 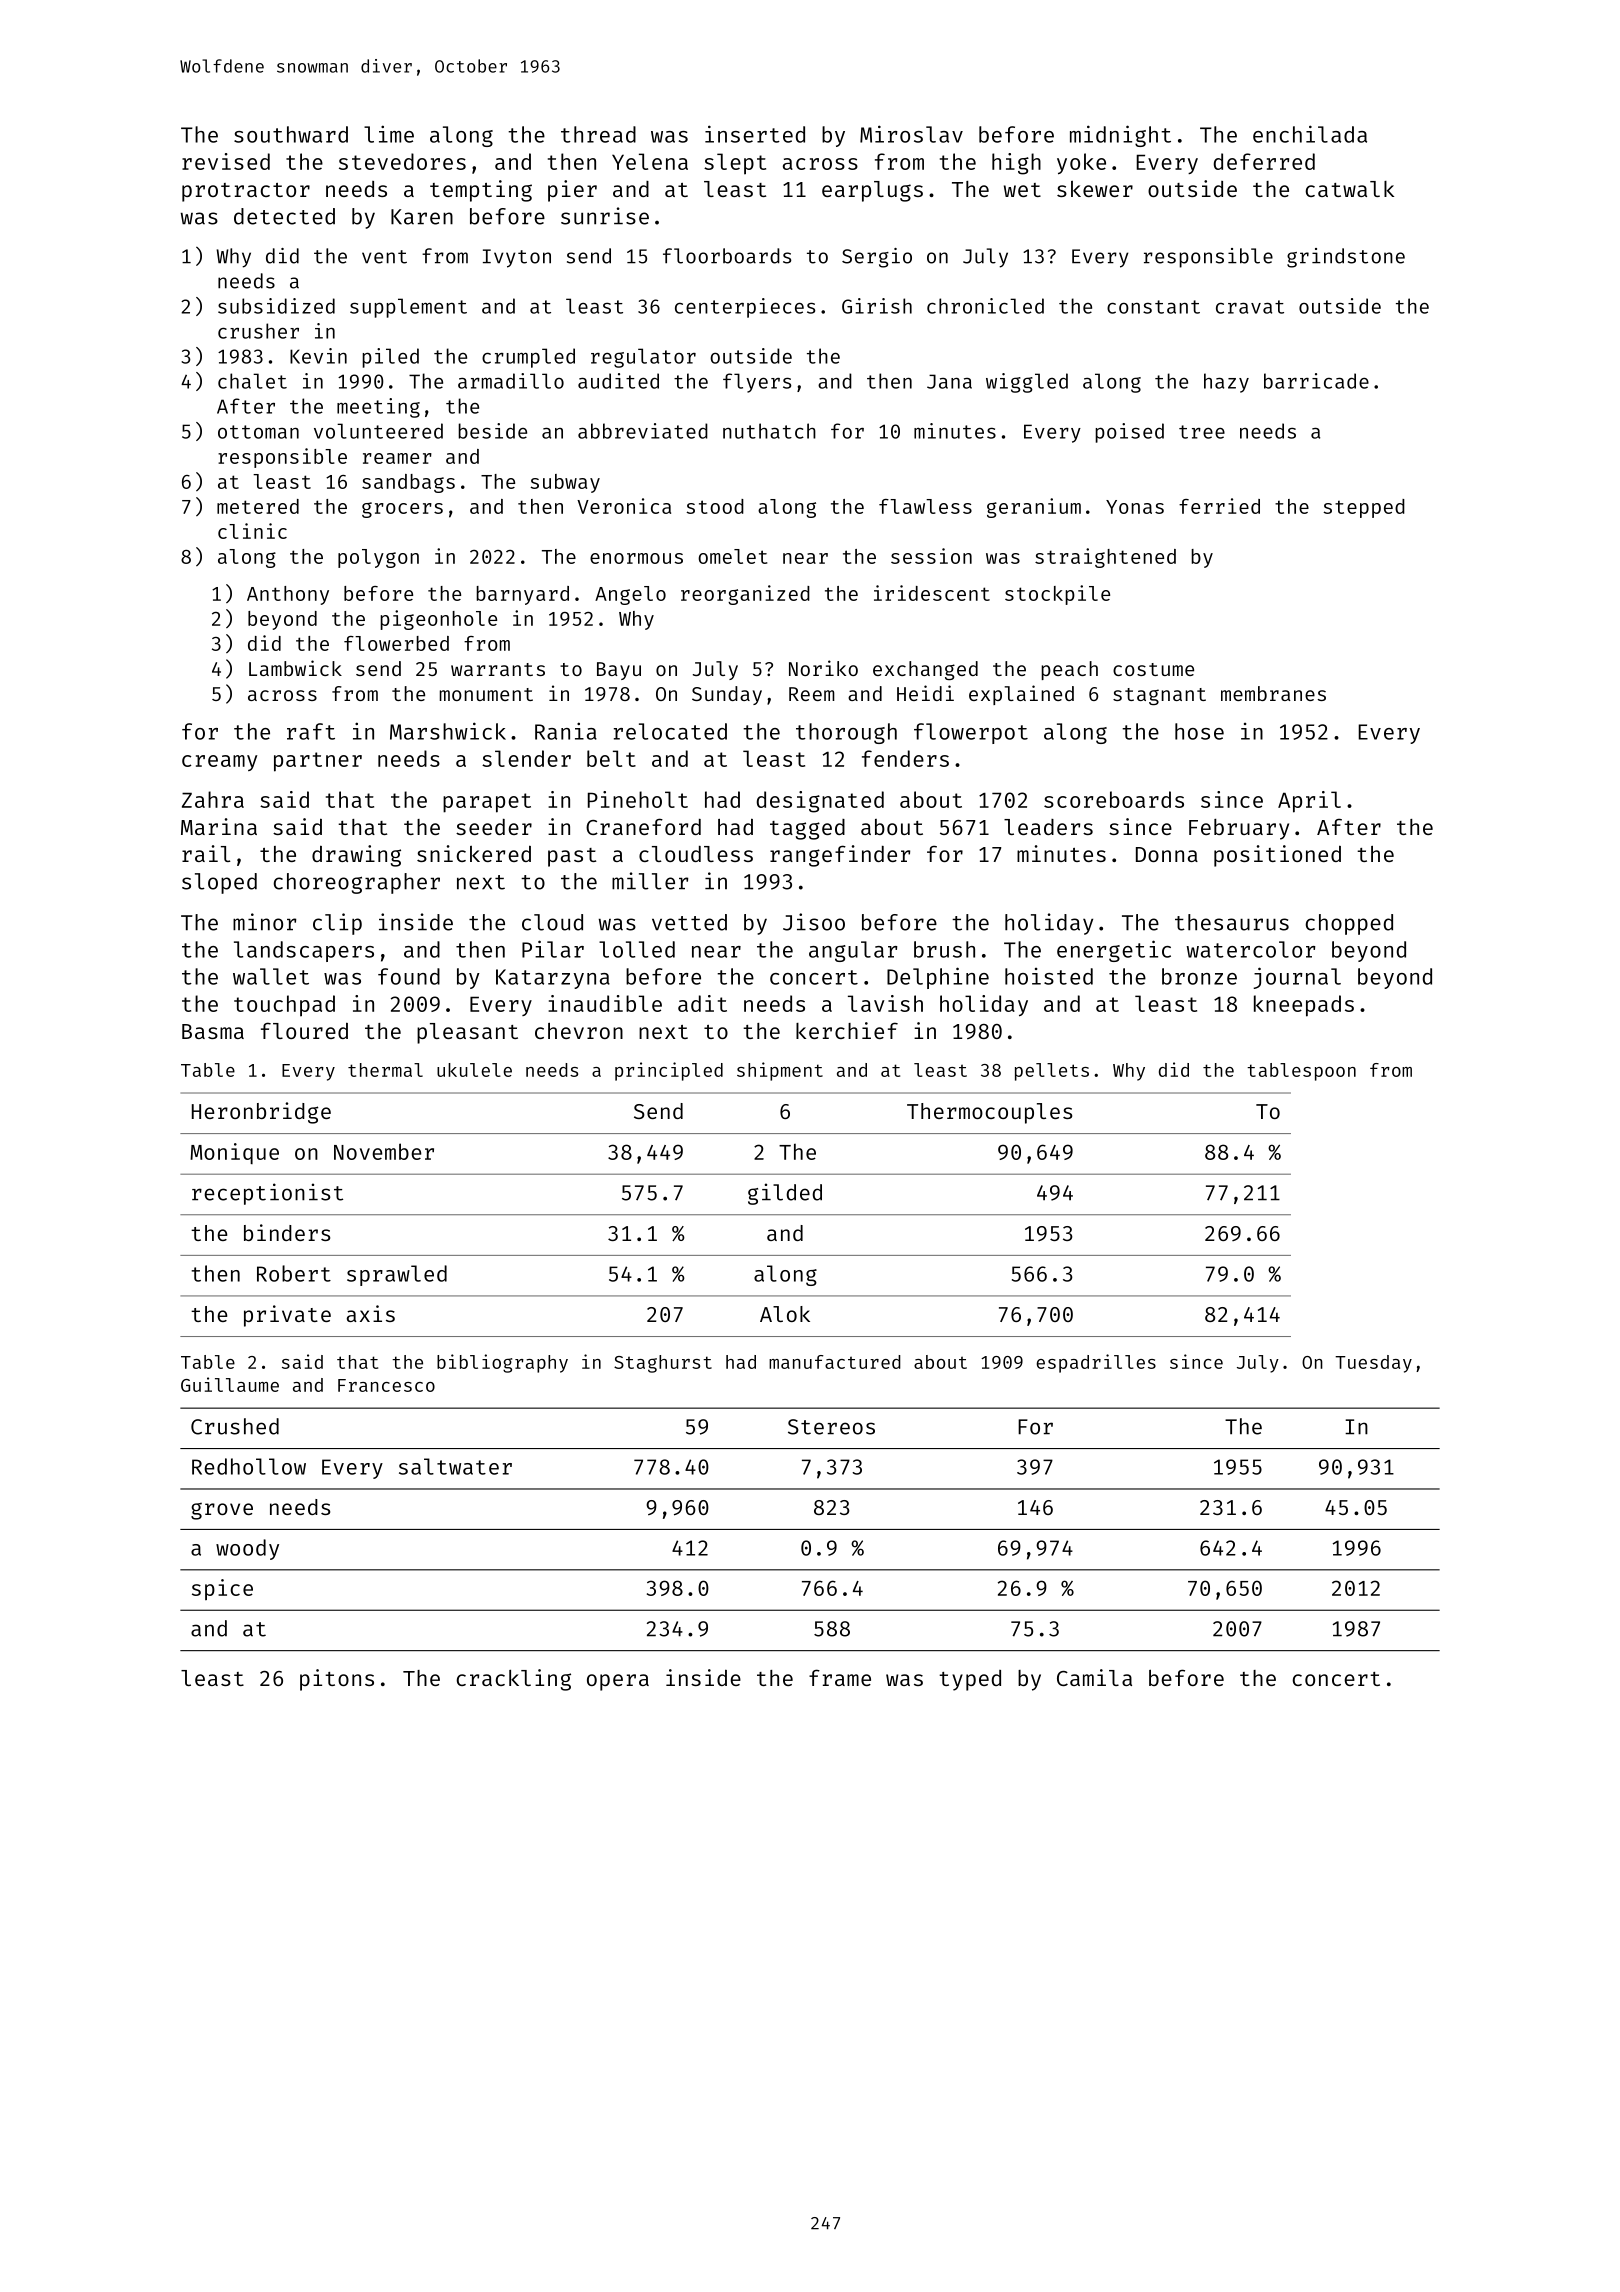 What do you see at coordinates (397, 1275) in the image?
I see `sprawled` at bounding box center [397, 1275].
